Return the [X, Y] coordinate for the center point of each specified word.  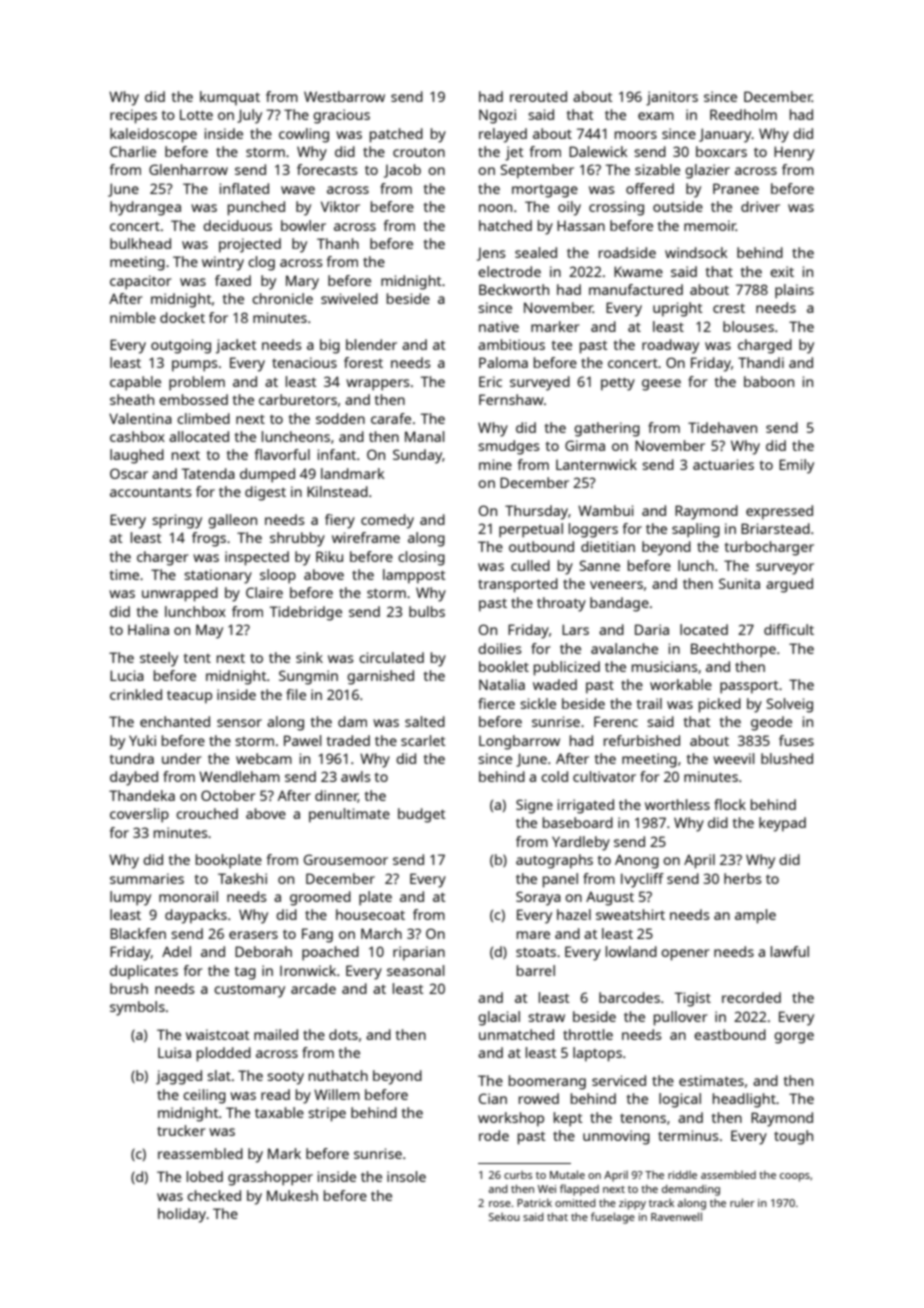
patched [396, 135]
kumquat [230, 98]
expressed [779, 512]
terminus [688, 1135]
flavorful [282, 454]
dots [343, 1034]
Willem [337, 1094]
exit [782, 271]
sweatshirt [630, 914]
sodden [340, 418]
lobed [205, 1176]
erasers [253, 935]
